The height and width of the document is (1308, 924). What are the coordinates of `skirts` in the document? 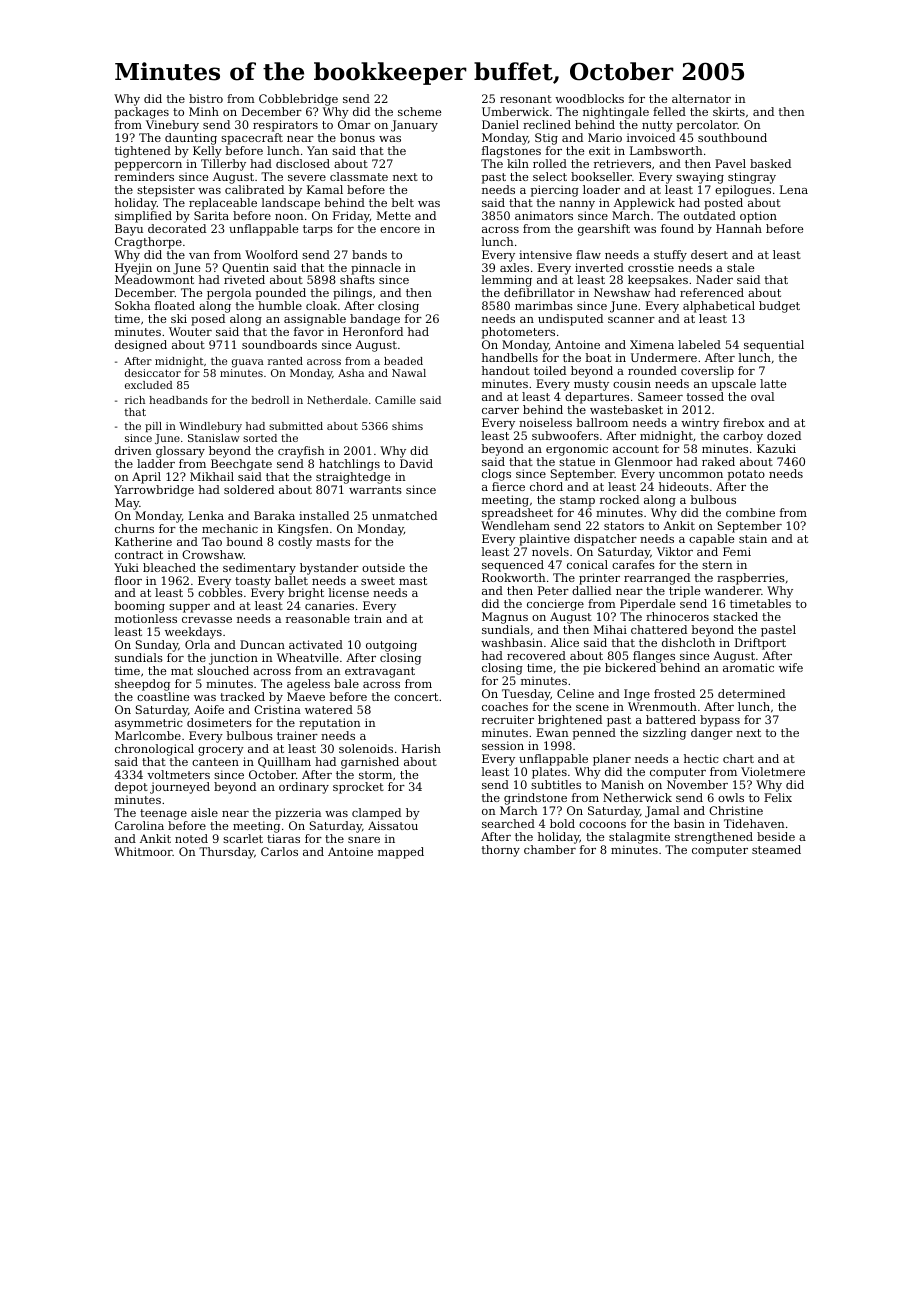 It's located at (729, 111).
